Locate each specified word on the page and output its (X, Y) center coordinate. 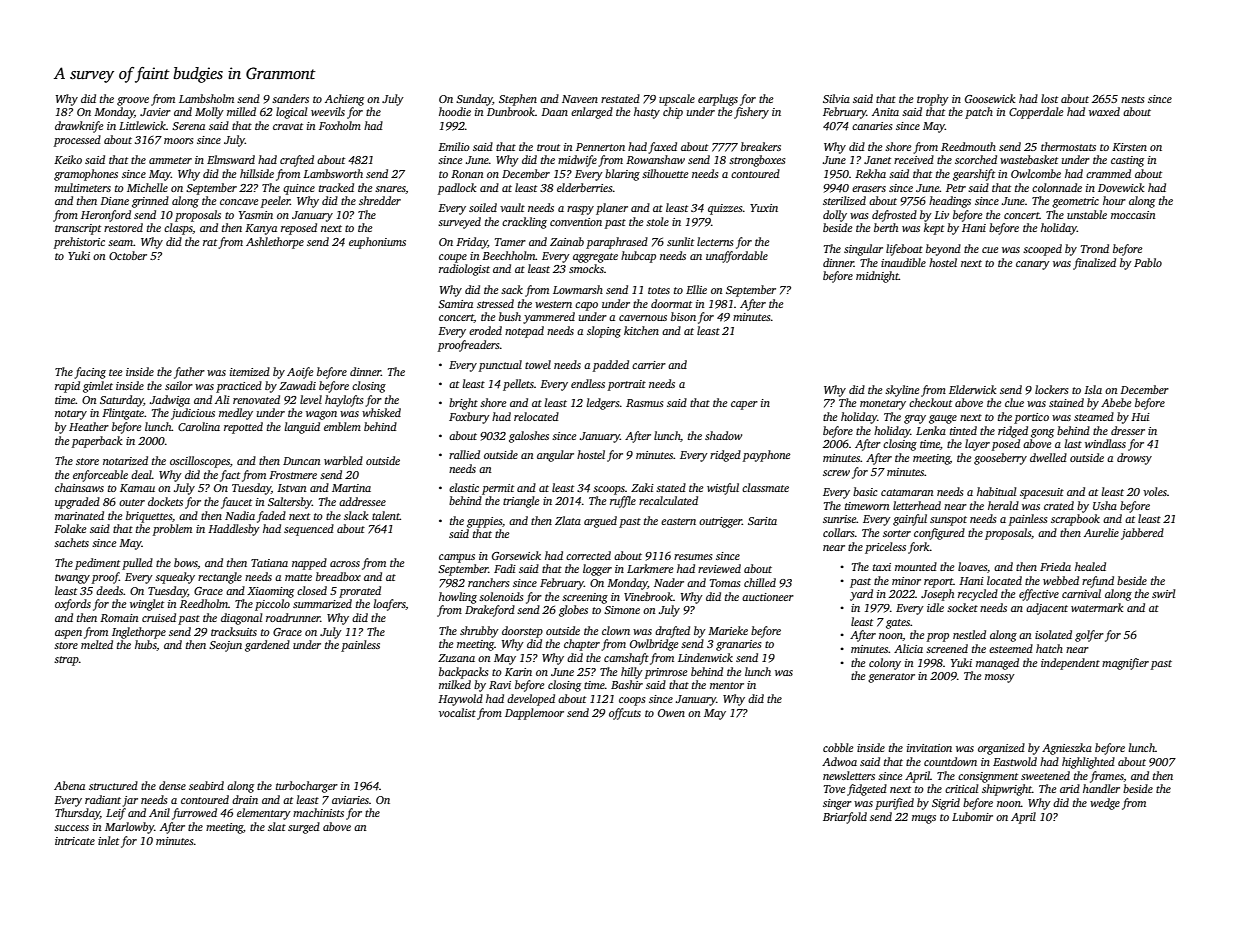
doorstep (522, 632)
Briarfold (845, 818)
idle (935, 607)
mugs (924, 819)
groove (133, 101)
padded (611, 366)
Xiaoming (270, 592)
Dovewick (1121, 187)
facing (90, 373)
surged (304, 828)
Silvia (836, 98)
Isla (1093, 389)
